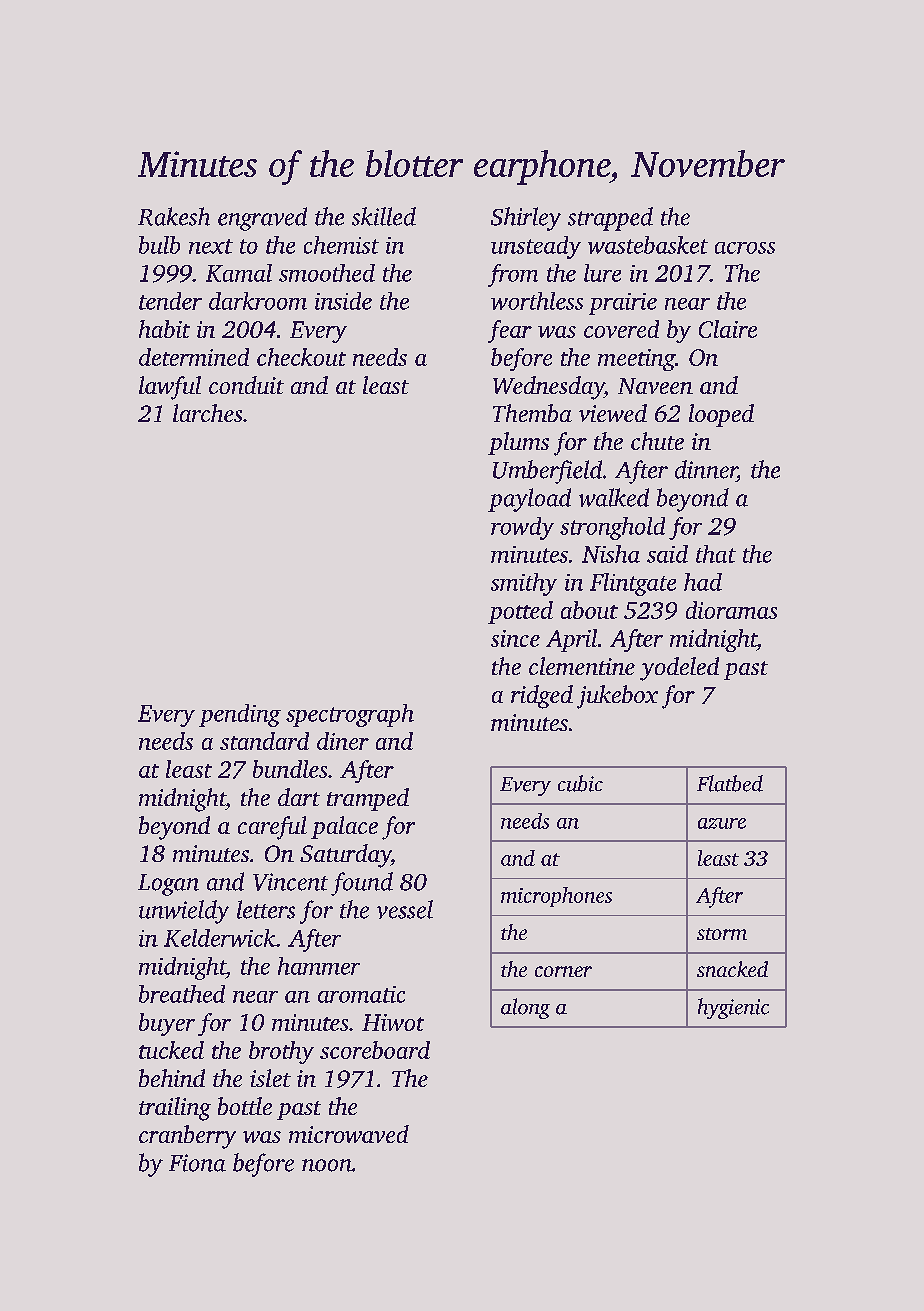 The image size is (924, 1311). I want to click on prairie, so click(623, 304).
